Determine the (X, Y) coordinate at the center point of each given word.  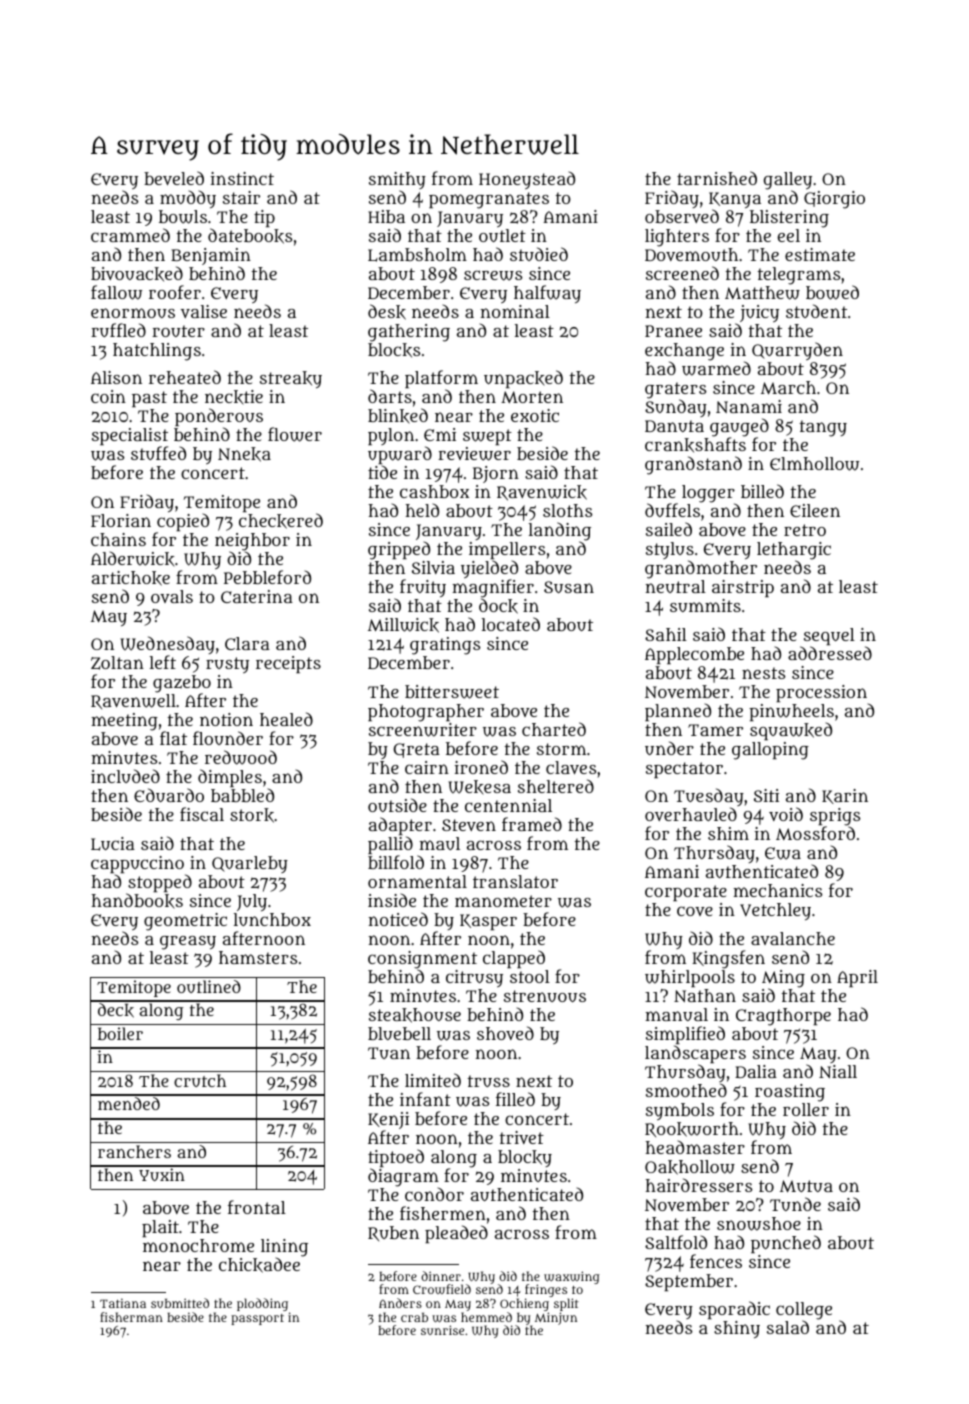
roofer (175, 292)
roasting (790, 1093)
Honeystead (527, 180)
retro (805, 530)
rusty (227, 665)
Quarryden (797, 351)
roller (806, 1109)
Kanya (735, 200)
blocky (525, 1158)
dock (498, 606)
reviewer (474, 454)
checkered (281, 521)
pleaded (456, 1234)
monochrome (198, 1245)
